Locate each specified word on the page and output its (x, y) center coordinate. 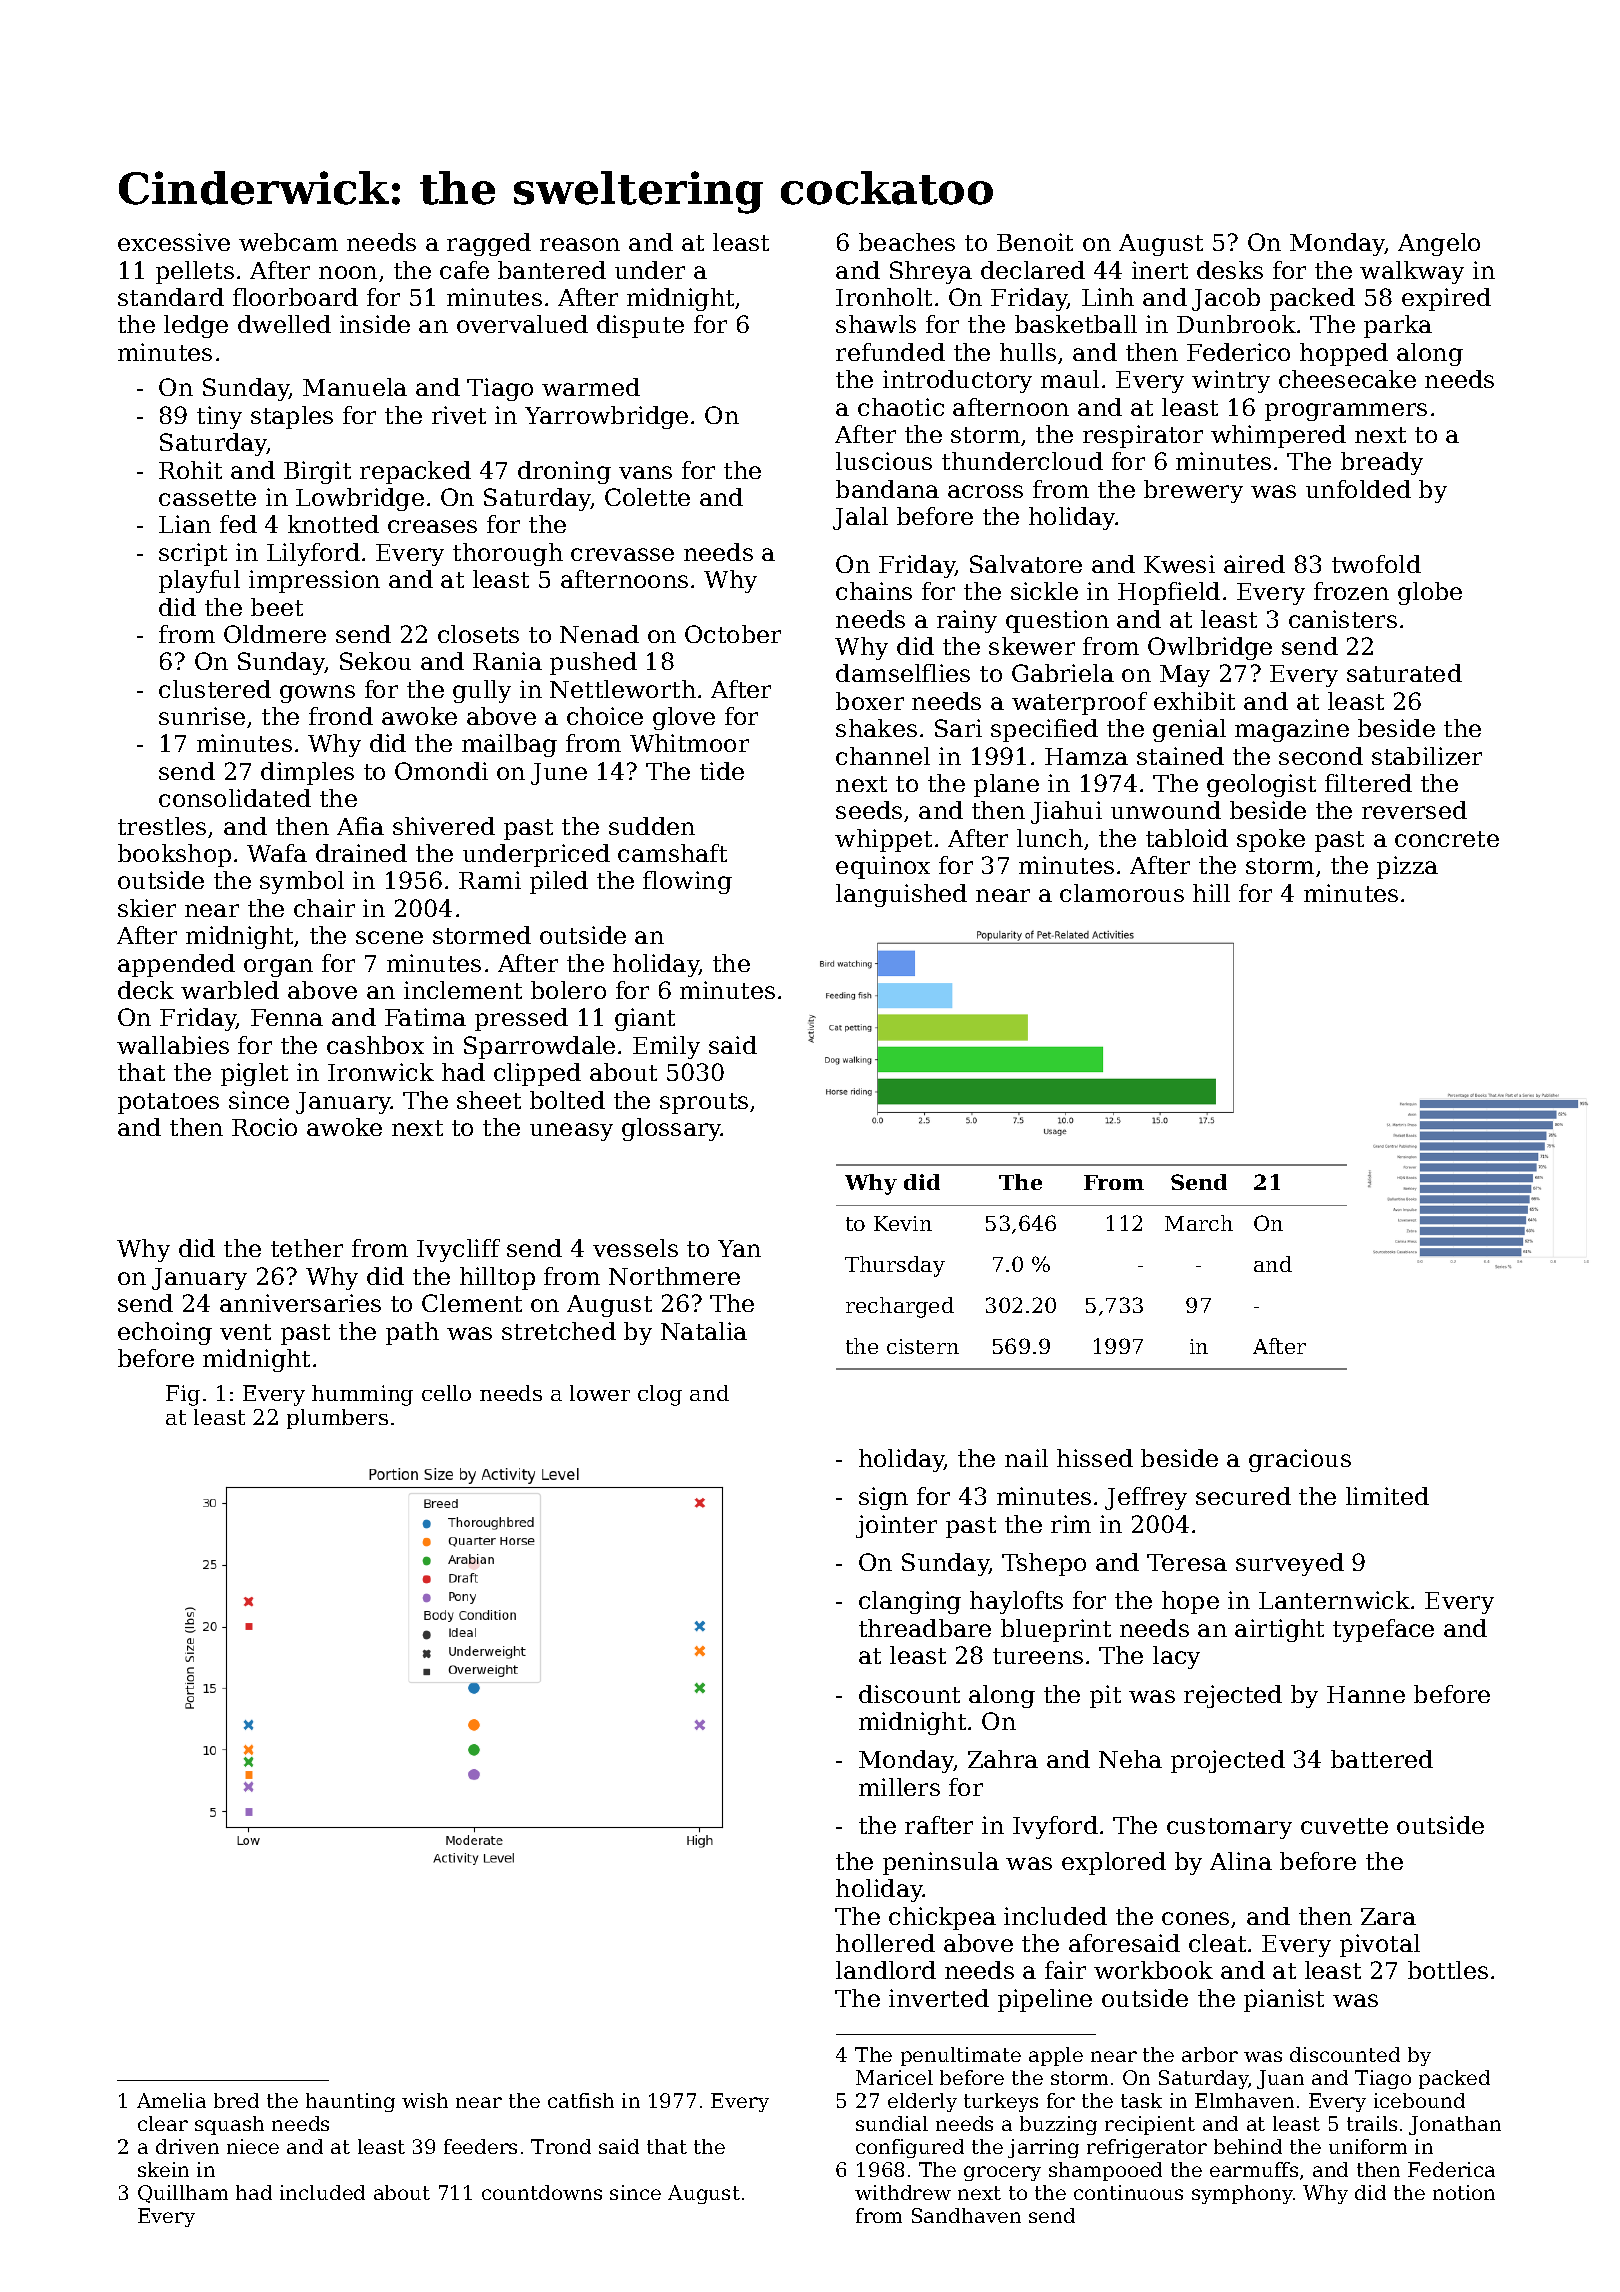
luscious (884, 461)
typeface (1383, 1630)
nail (1026, 1458)
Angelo (1439, 244)
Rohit (190, 470)
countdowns (542, 2192)
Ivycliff (458, 1250)
